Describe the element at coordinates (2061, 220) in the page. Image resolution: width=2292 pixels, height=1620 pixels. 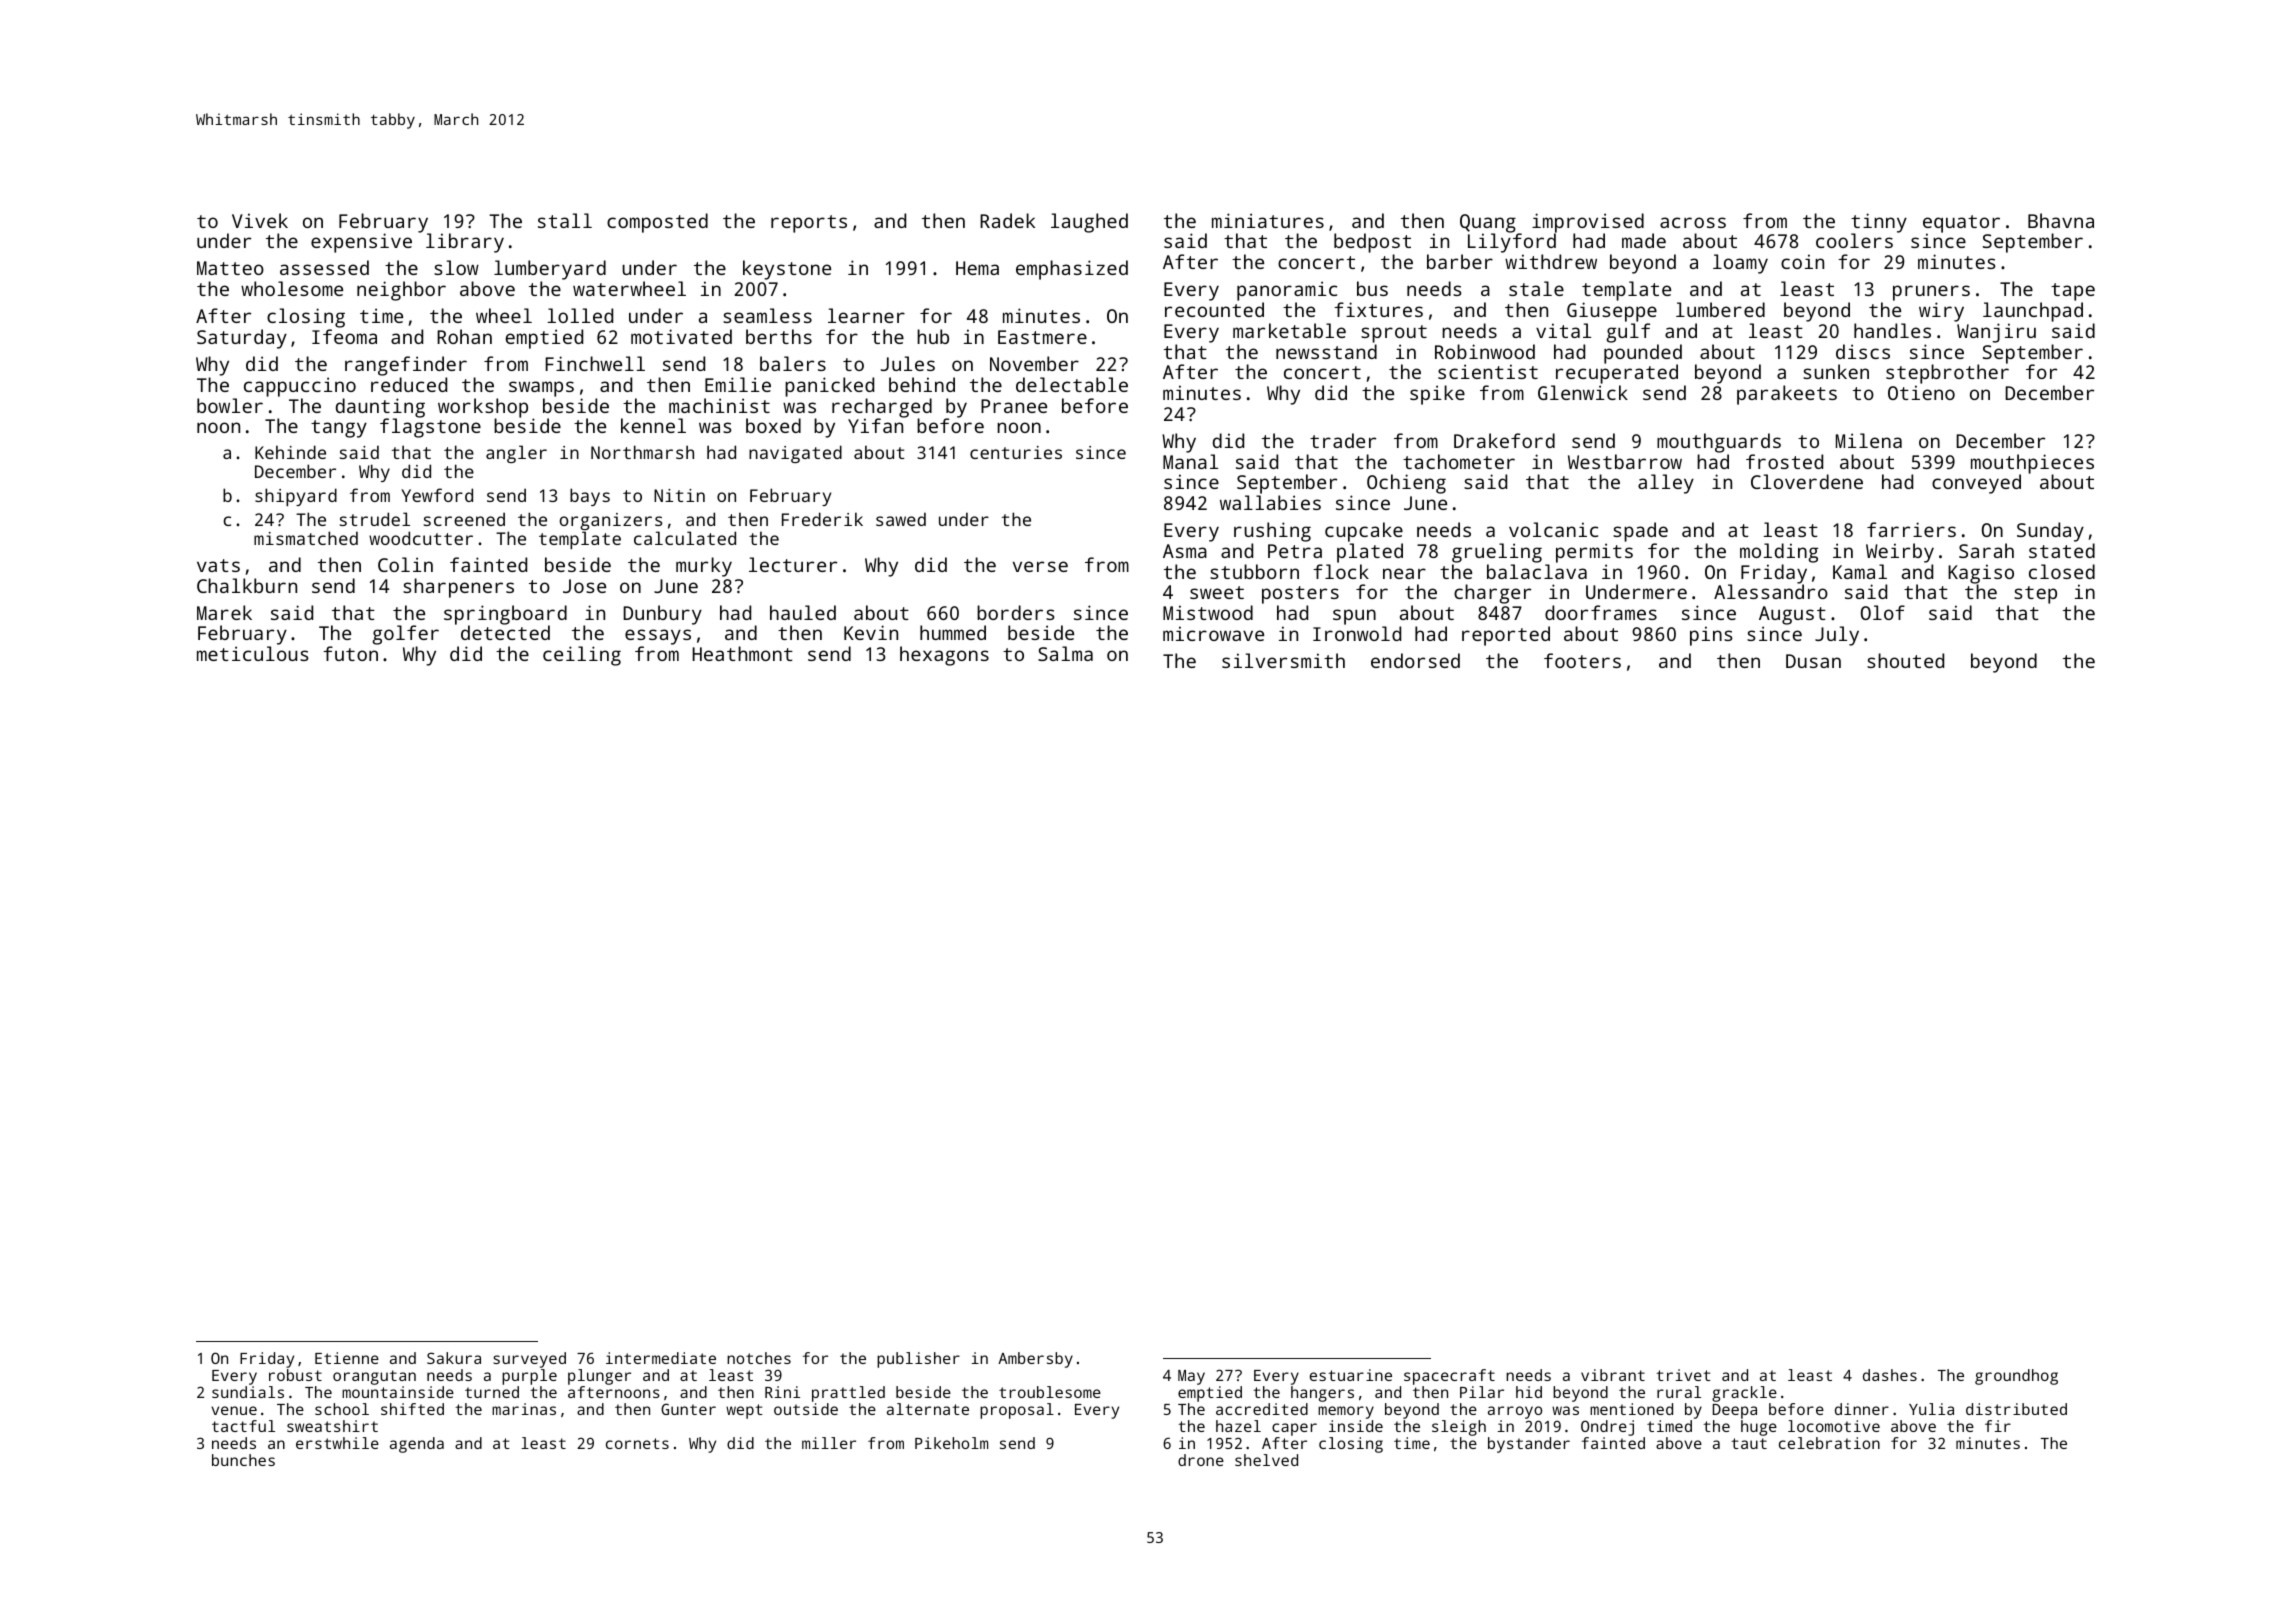
I see `Bhavna` at that location.
